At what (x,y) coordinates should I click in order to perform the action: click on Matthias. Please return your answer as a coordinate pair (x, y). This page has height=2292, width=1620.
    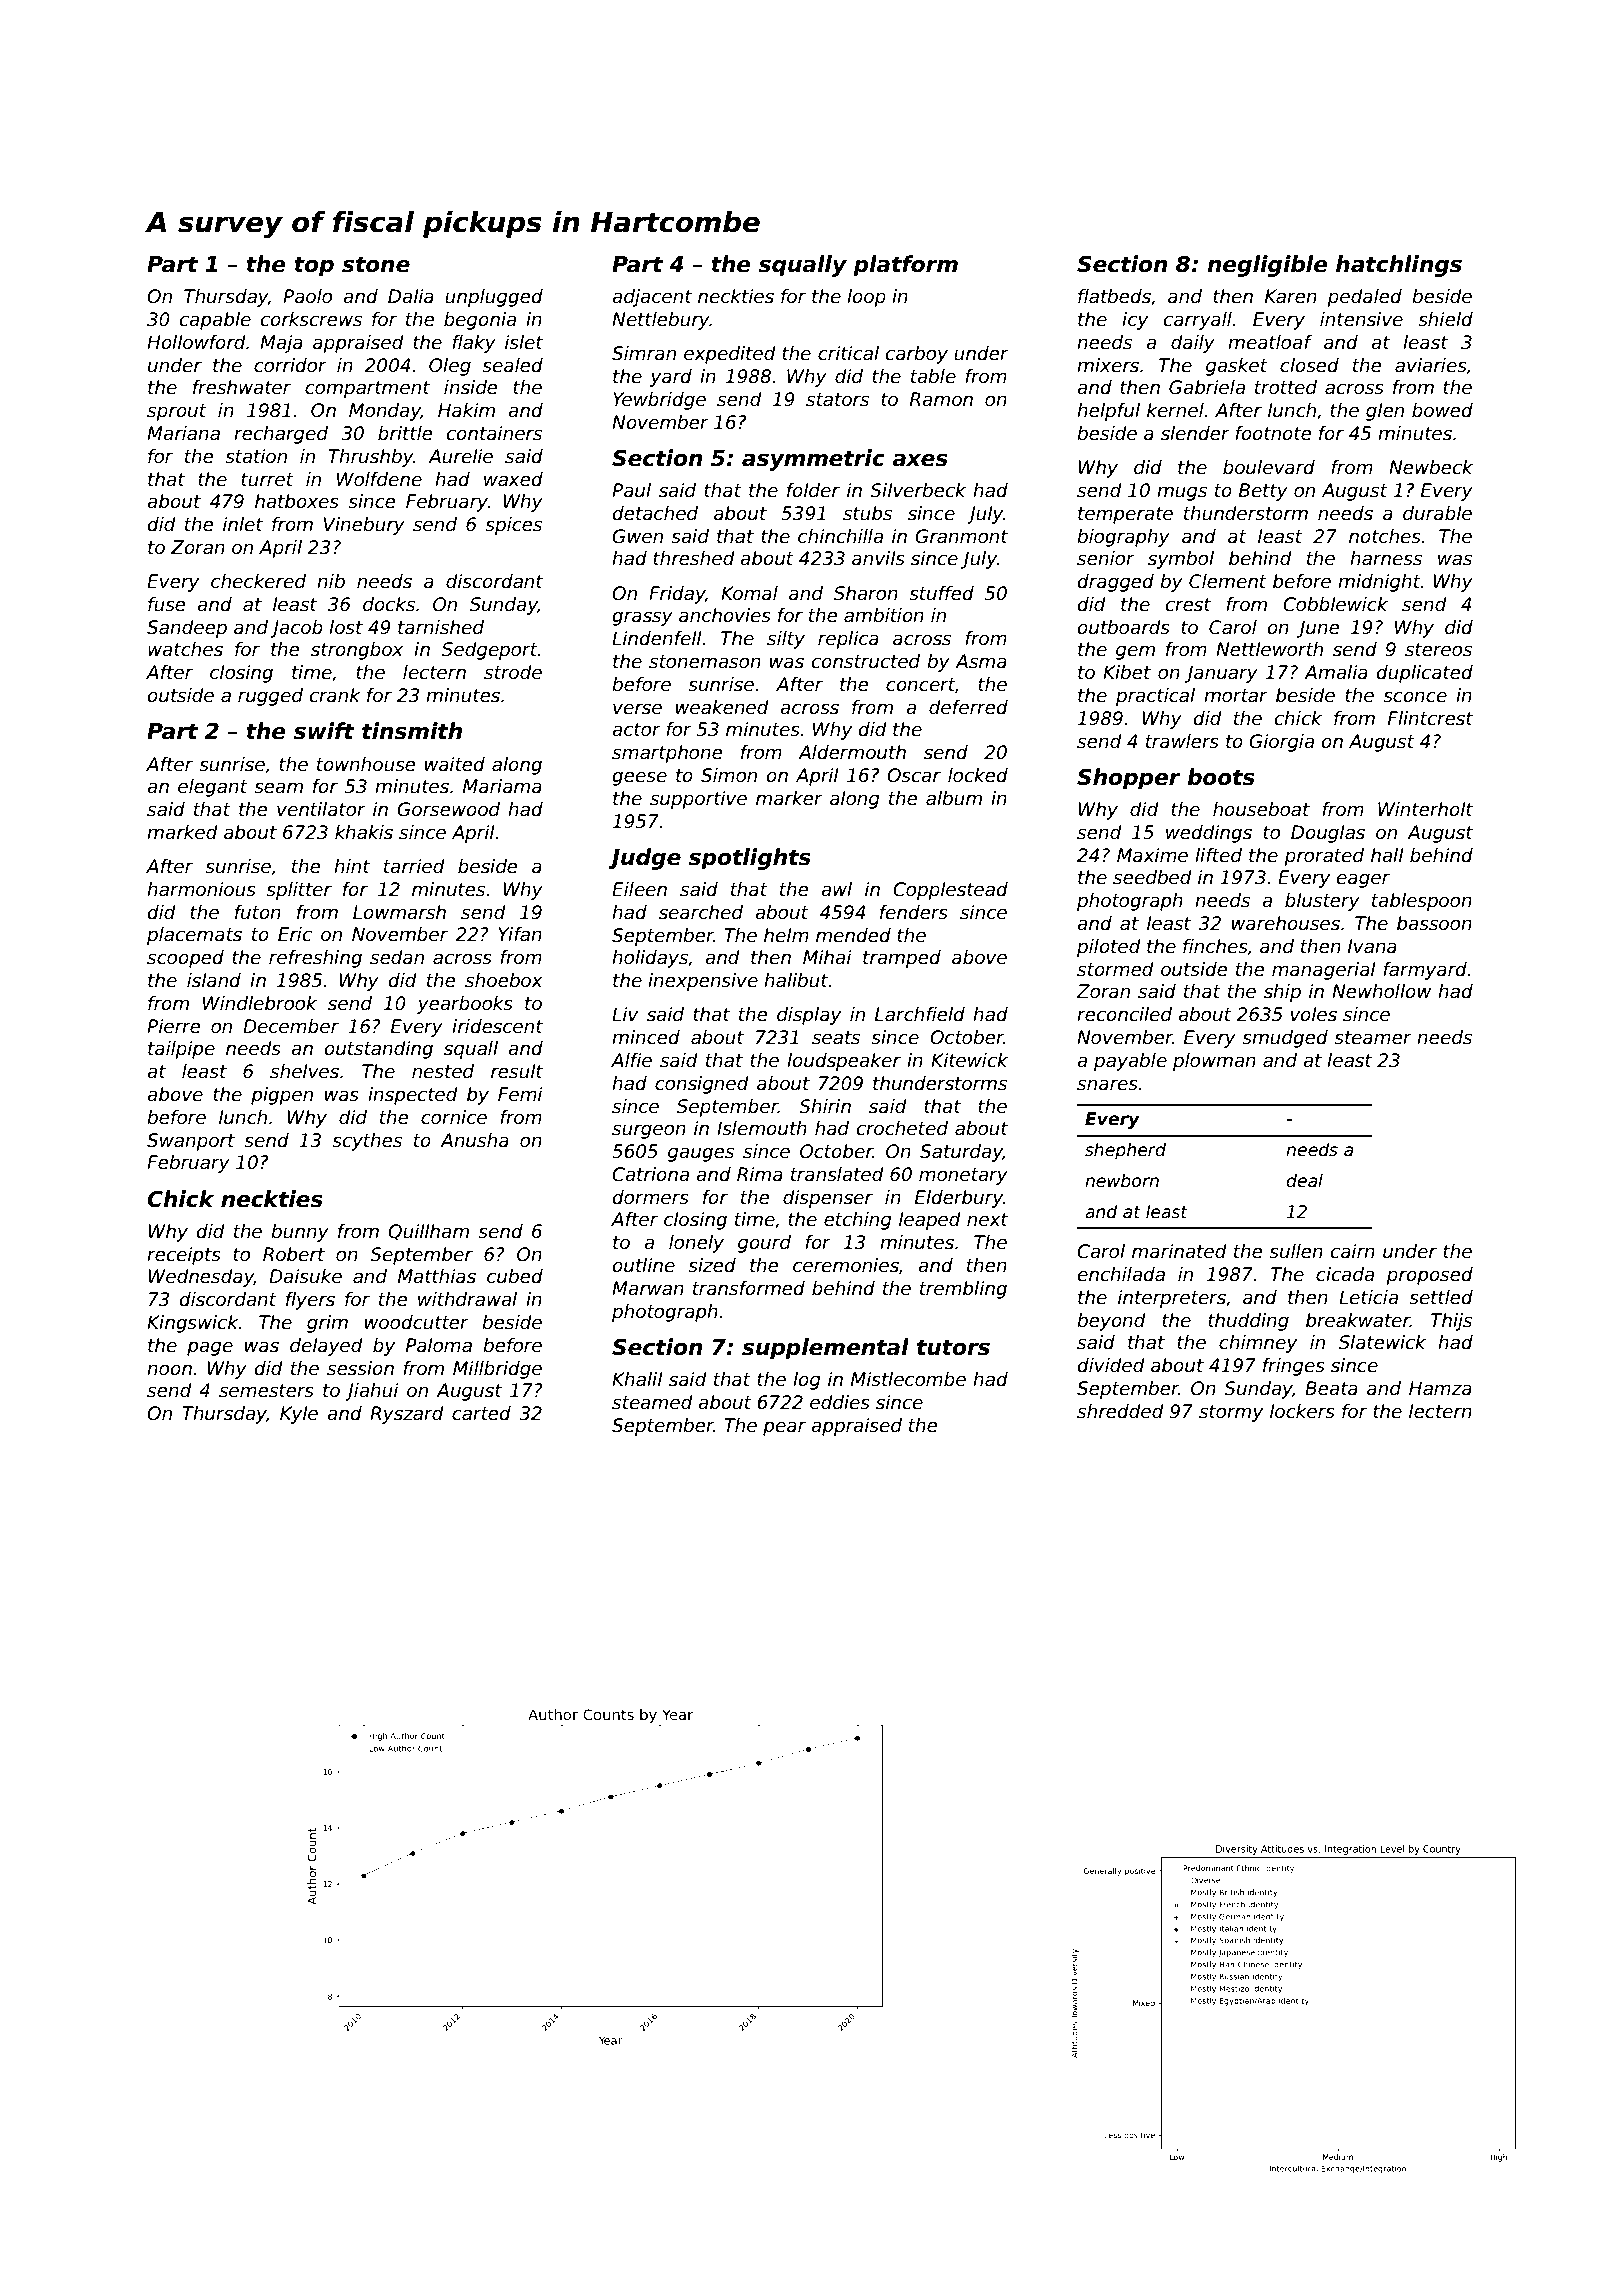
    Looking at the image, I should click on (437, 1276).
